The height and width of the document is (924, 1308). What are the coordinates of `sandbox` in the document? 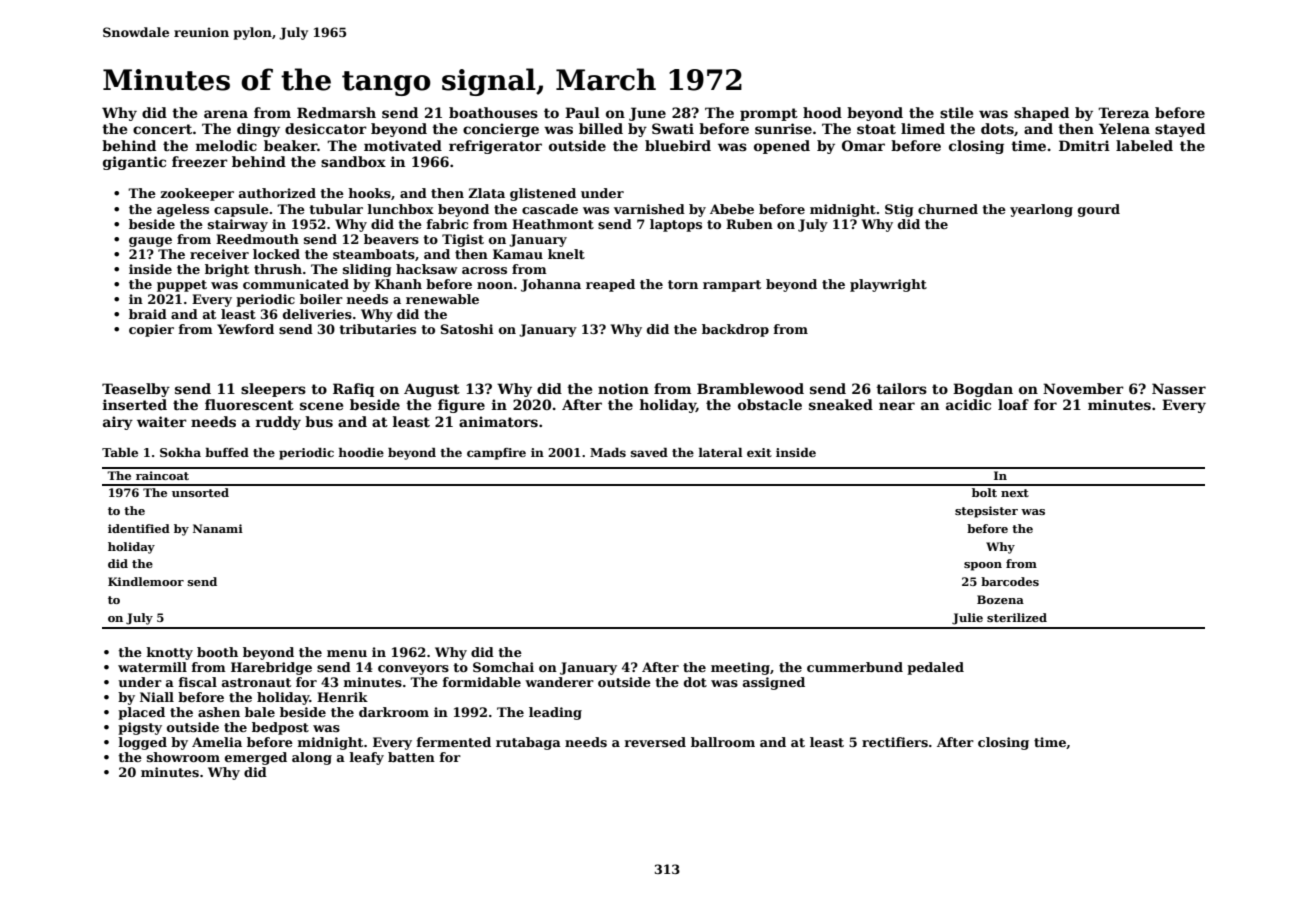 It's located at (353, 161).
